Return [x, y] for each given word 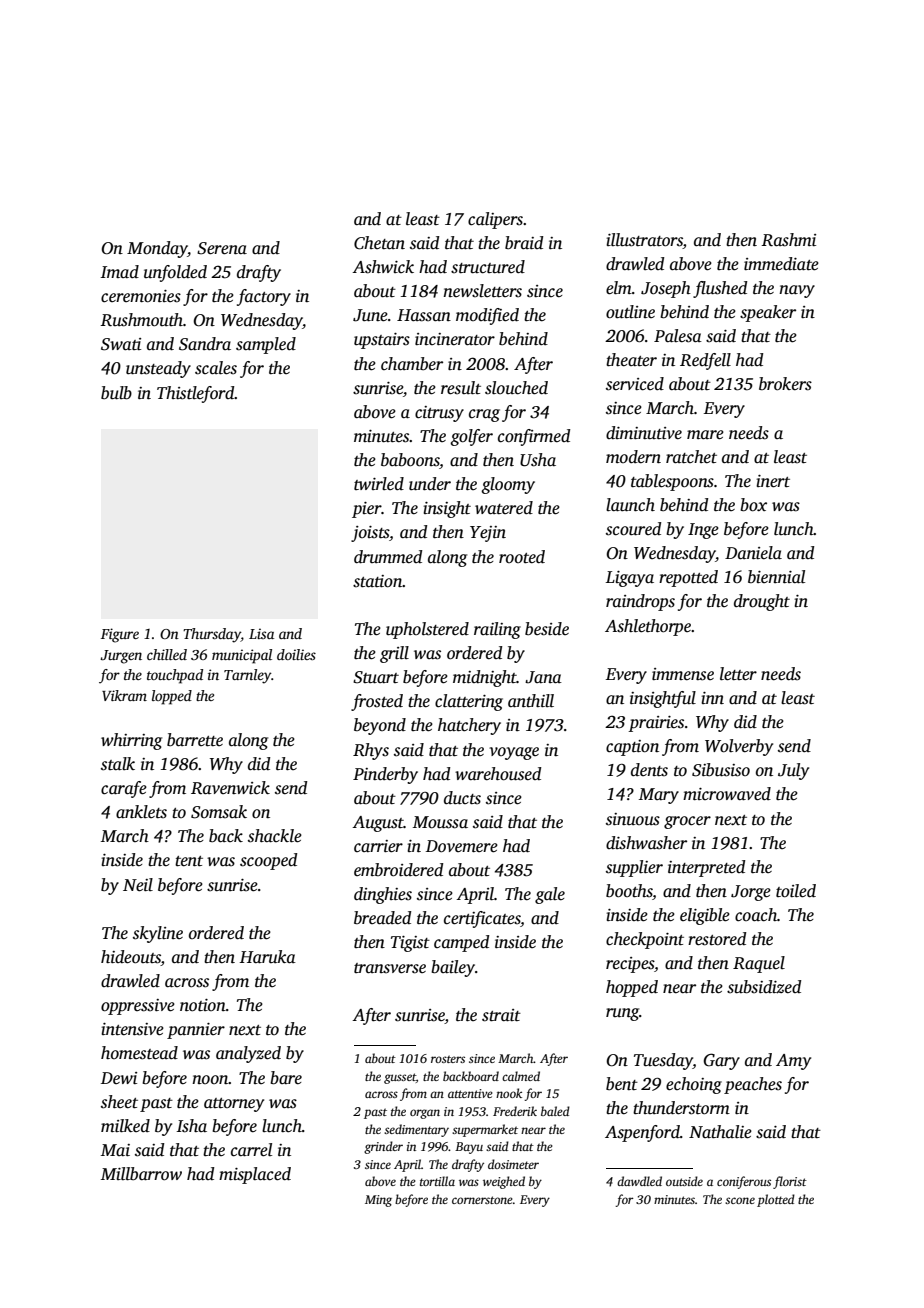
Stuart [376, 677]
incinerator [455, 339]
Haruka [267, 957]
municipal [242, 656]
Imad [119, 271]
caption [632, 748]
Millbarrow [141, 1174]
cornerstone [482, 1200]
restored [717, 939]
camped [461, 943]
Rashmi [788, 240]
